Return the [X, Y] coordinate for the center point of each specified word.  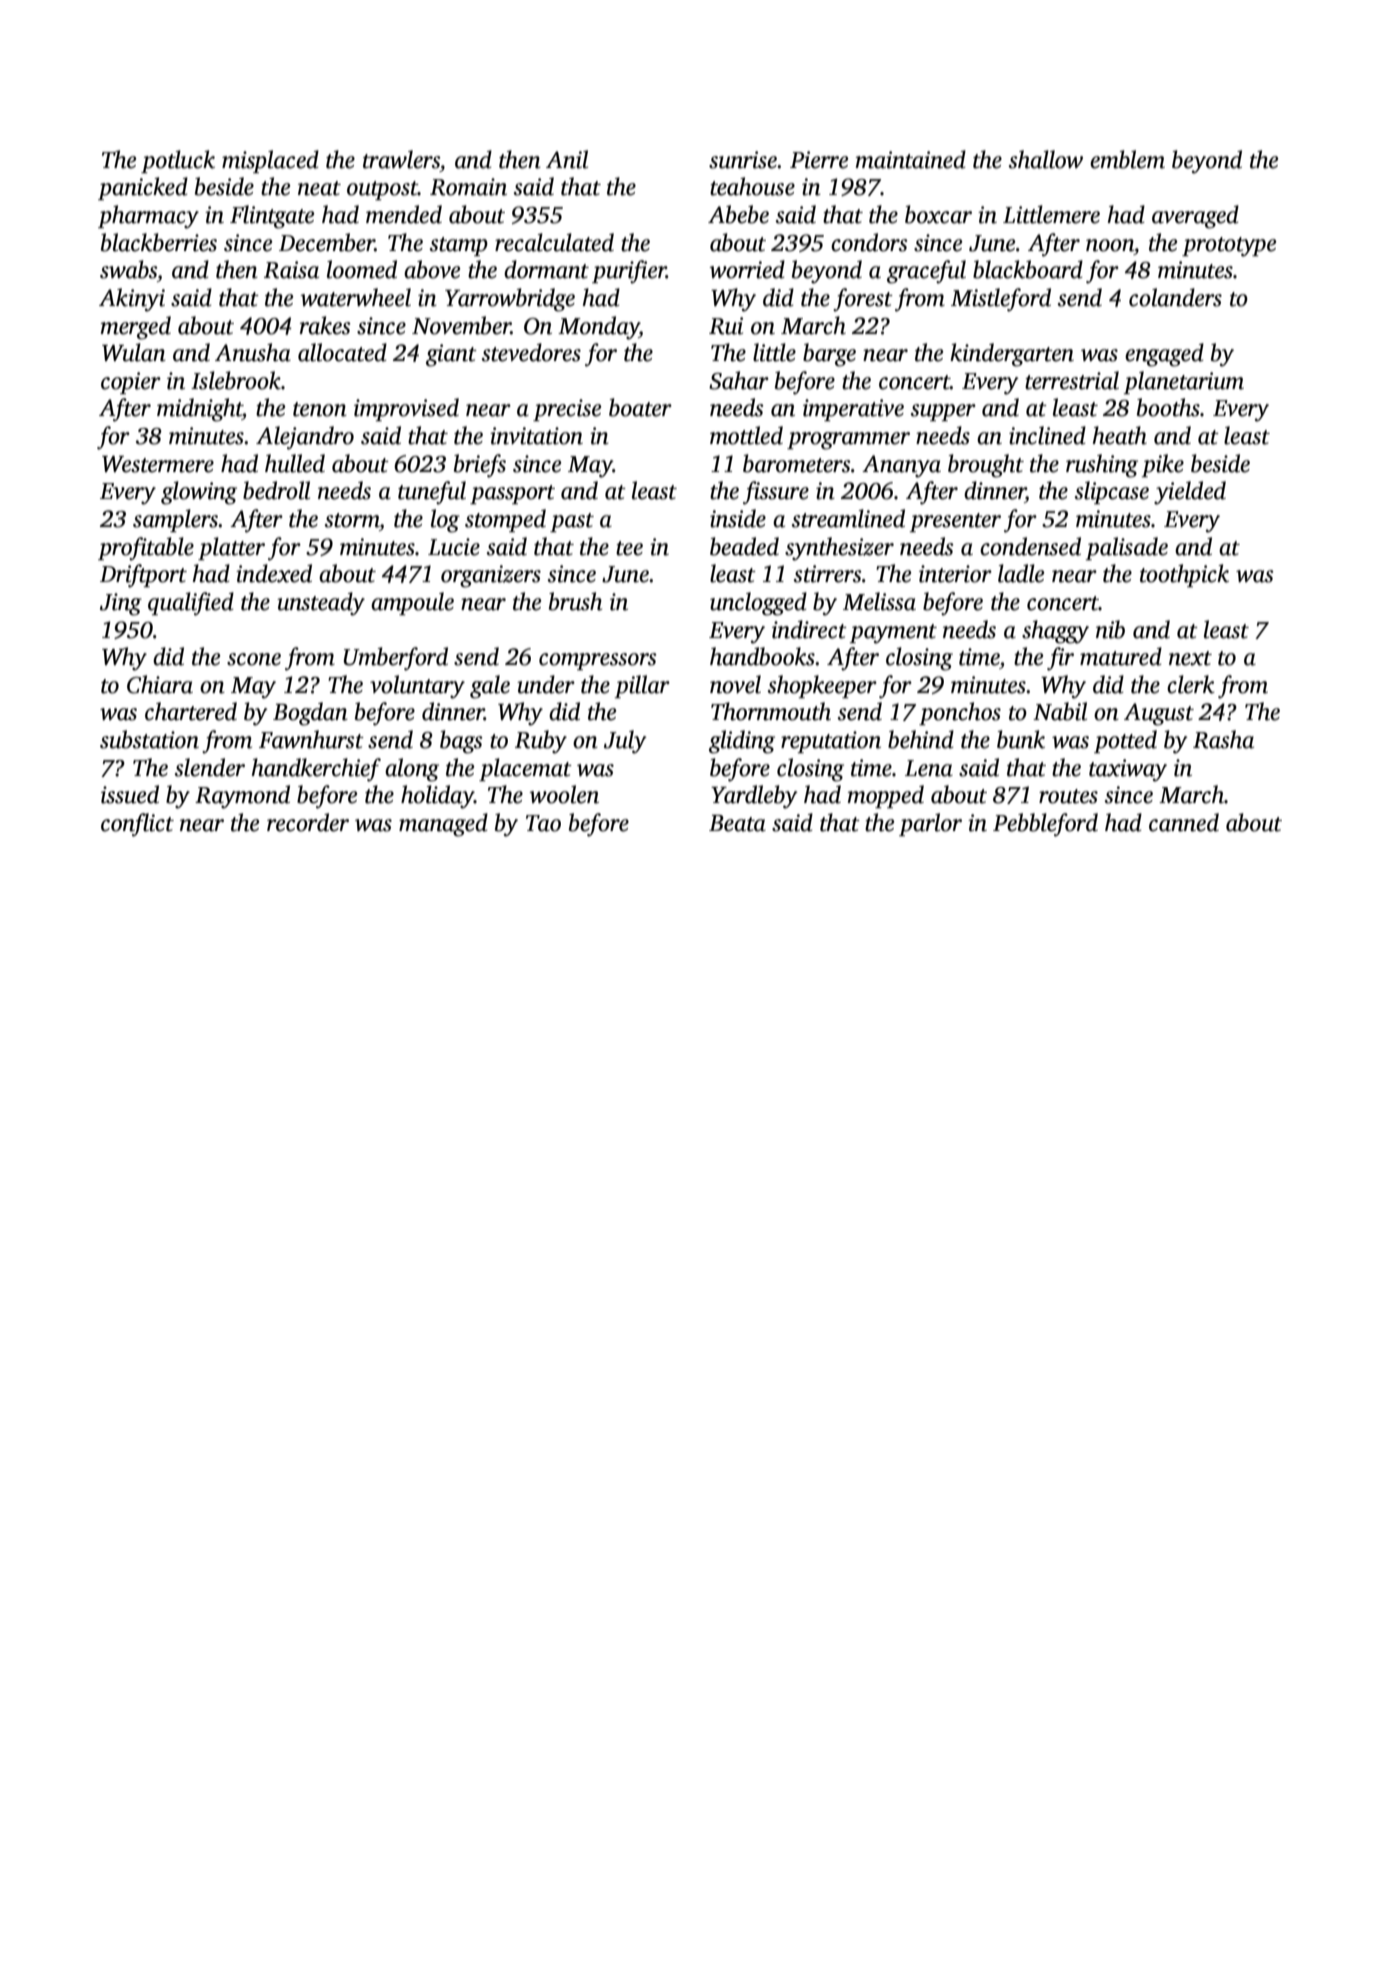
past [572, 522]
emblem [1127, 159]
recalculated [554, 242]
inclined [1047, 435]
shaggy [1055, 632]
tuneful [432, 493]
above [432, 269]
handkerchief [316, 770]
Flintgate [272, 217]
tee [629, 548]
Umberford [396, 659]
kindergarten [1012, 355]
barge [829, 355]
